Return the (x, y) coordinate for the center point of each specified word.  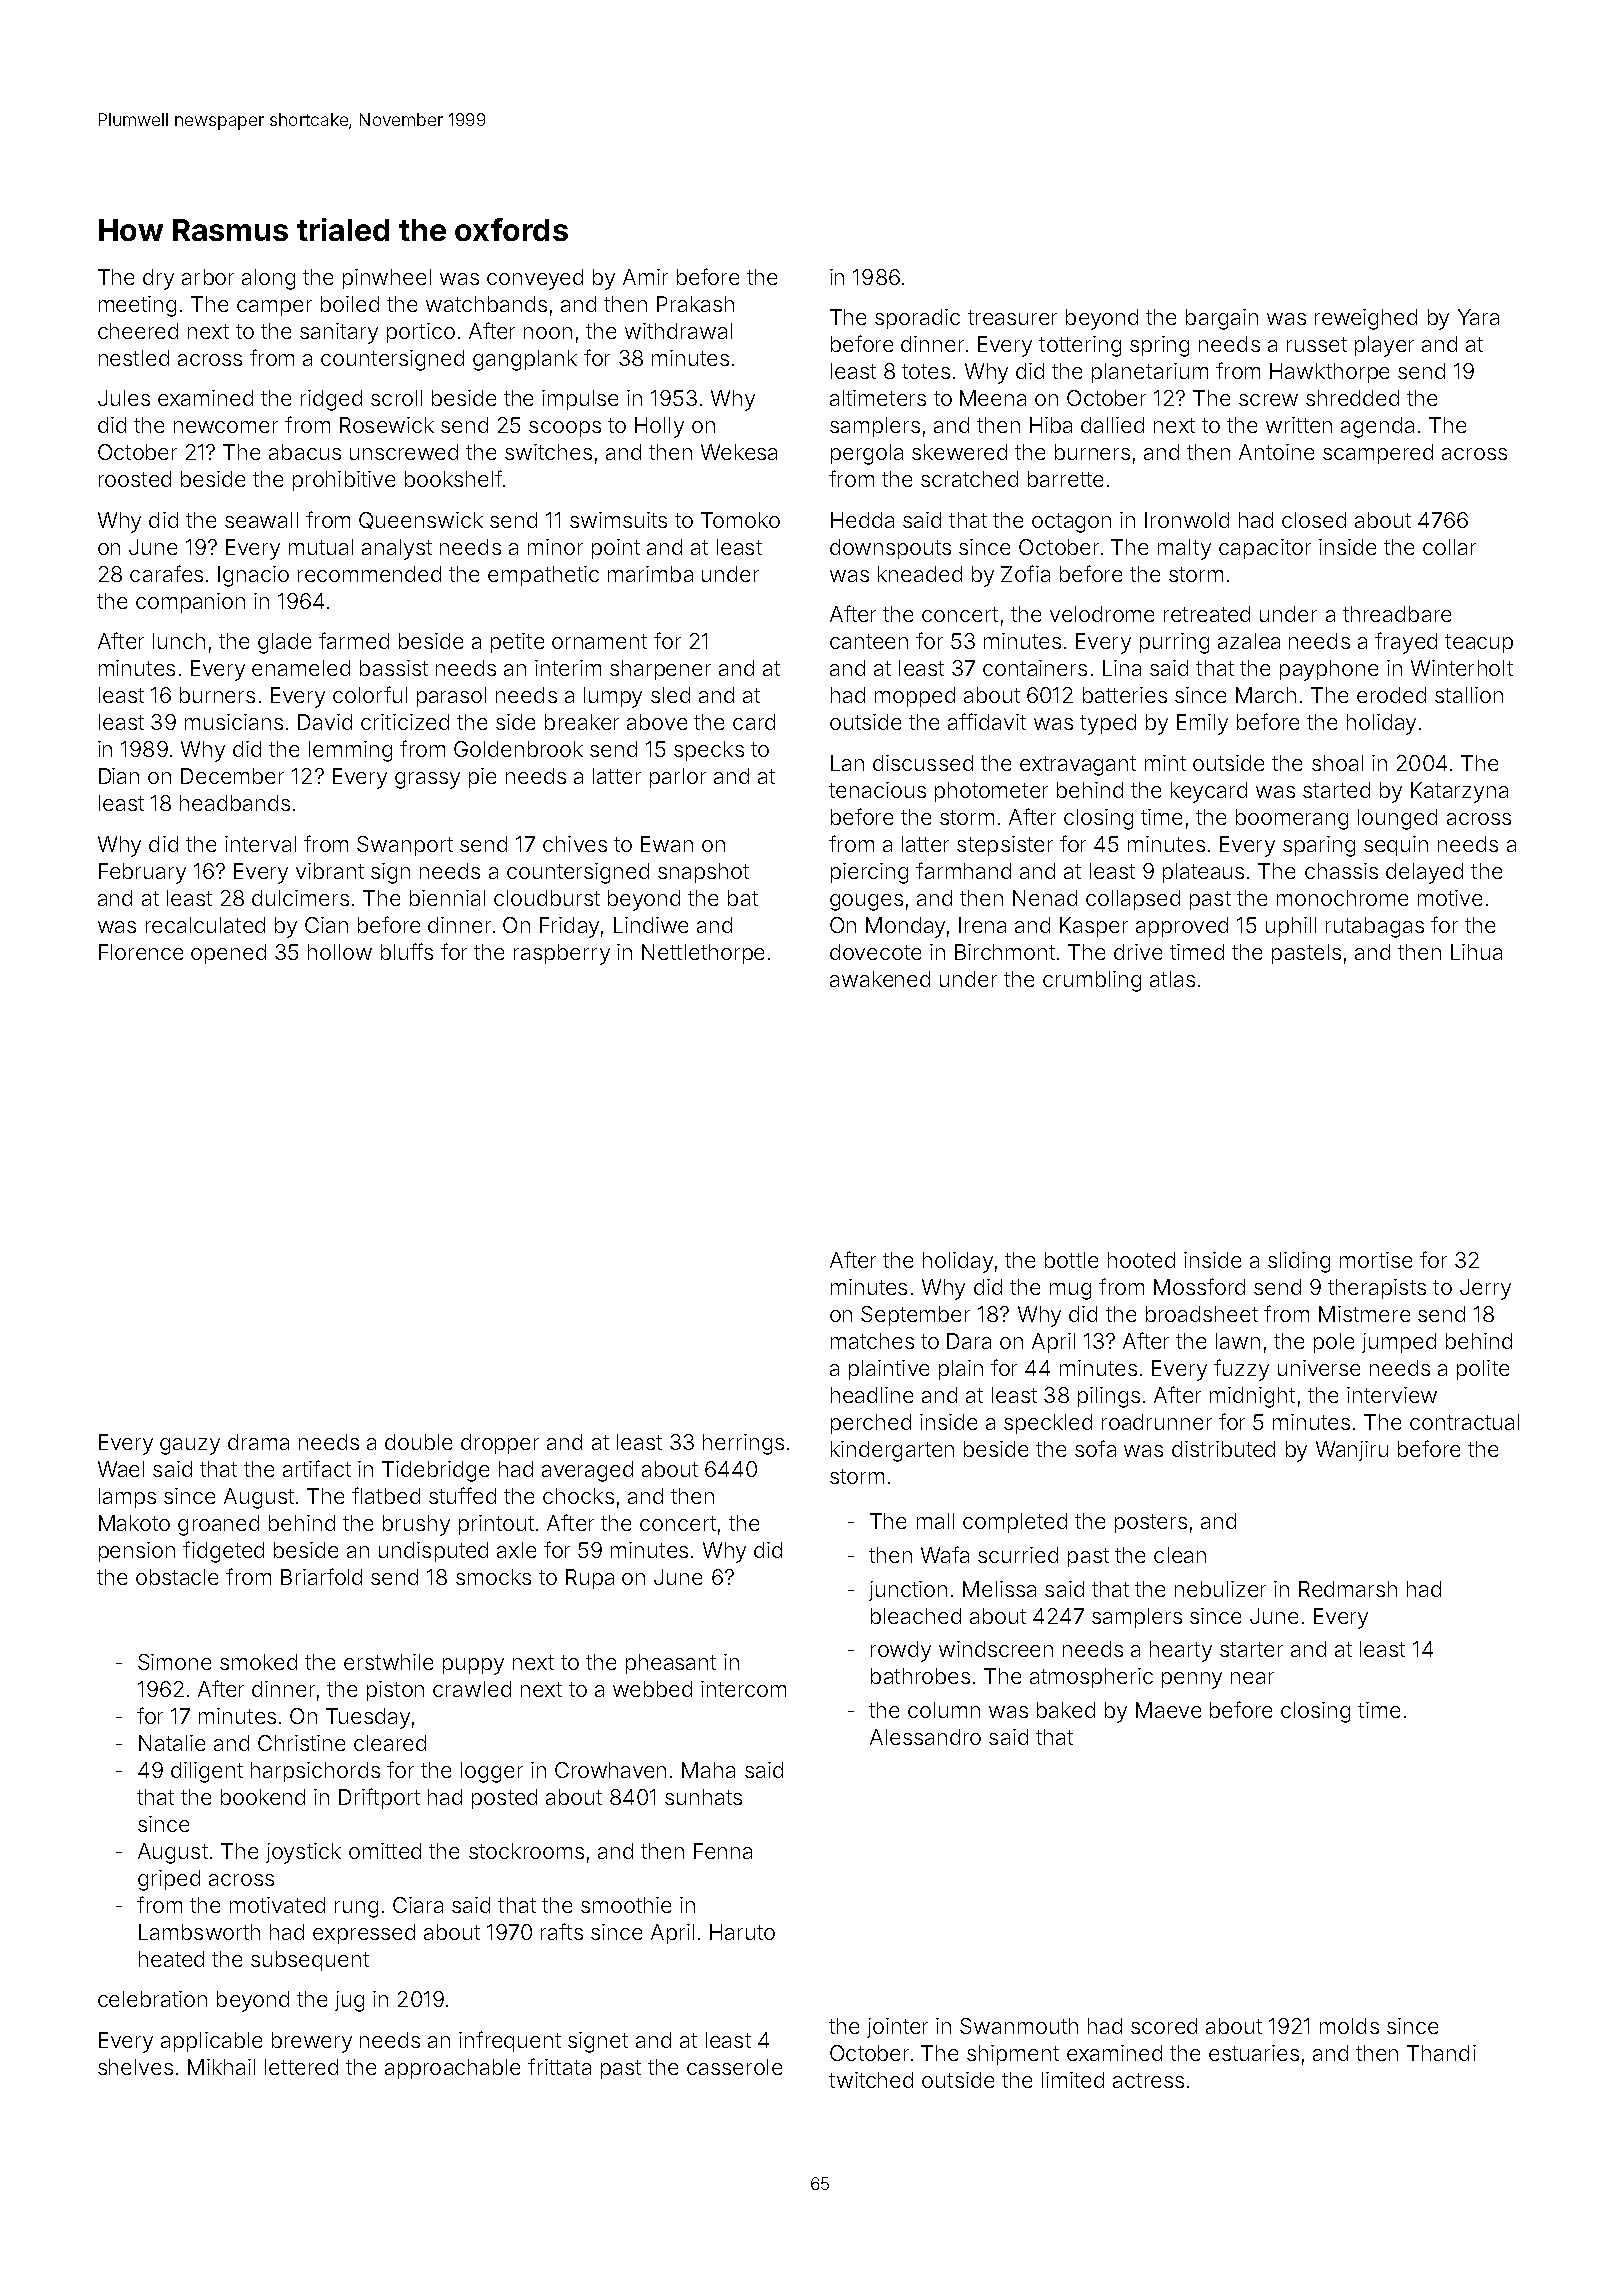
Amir (645, 277)
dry (158, 279)
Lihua (1476, 952)
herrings (743, 1444)
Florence (141, 952)
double (418, 1442)
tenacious (877, 790)
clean (1180, 1555)
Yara (1478, 317)
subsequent (310, 1961)
